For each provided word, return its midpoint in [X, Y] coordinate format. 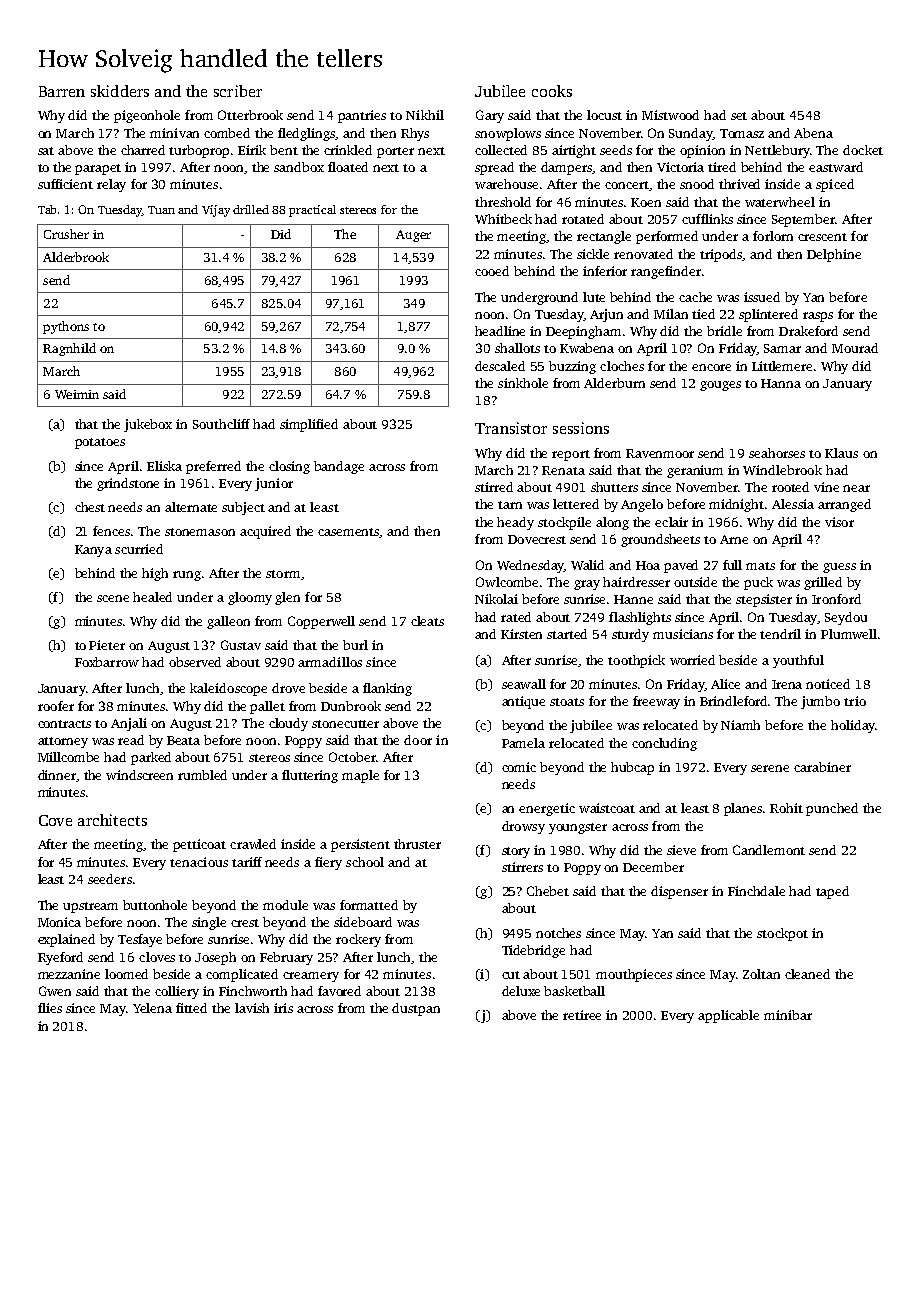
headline [500, 331]
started [567, 634]
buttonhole [155, 905]
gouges [720, 386]
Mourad [855, 348]
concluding [664, 744]
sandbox [299, 167]
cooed [492, 271]
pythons [66, 327]
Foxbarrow [107, 662]
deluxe [521, 991]
